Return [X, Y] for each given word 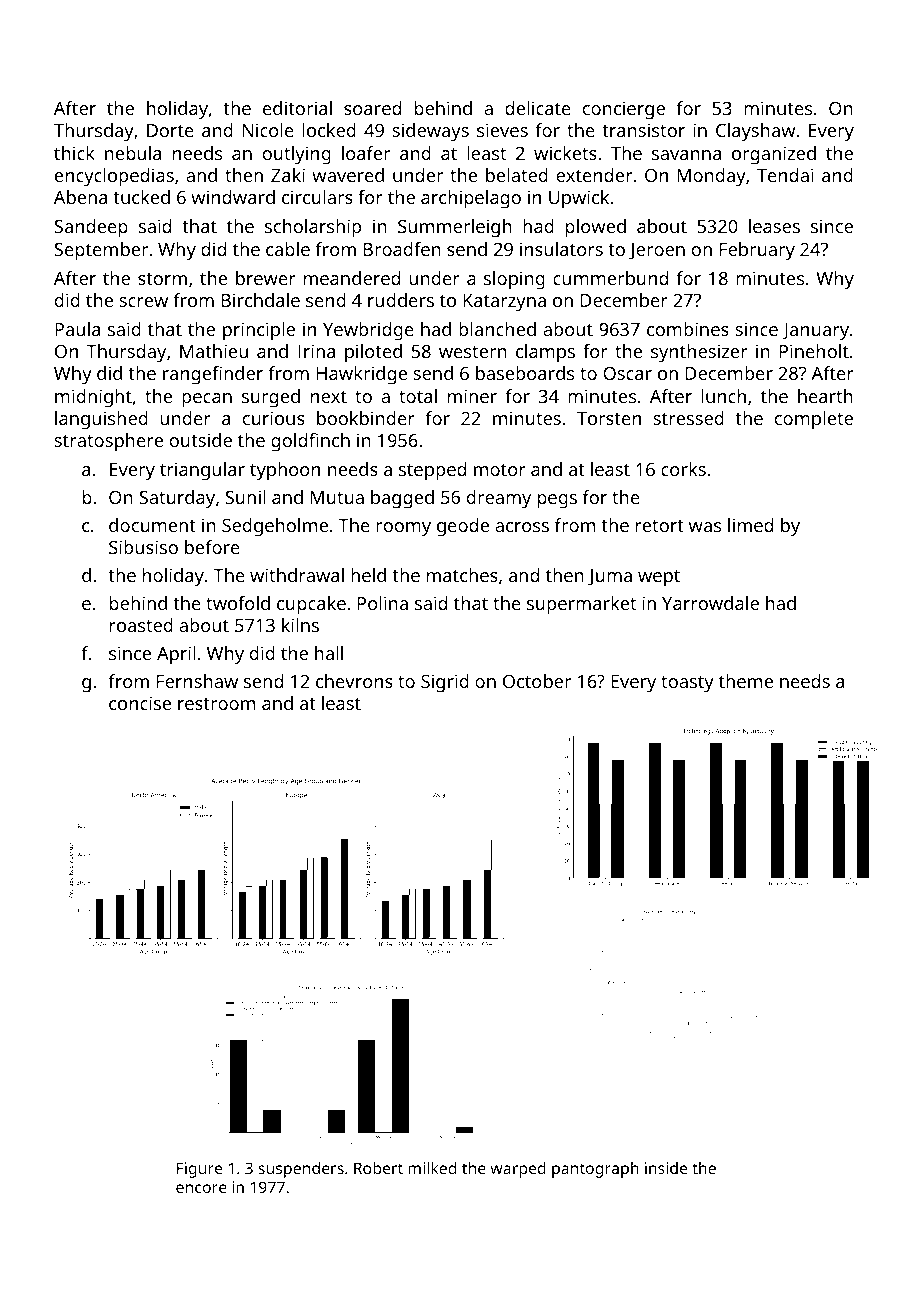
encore [201, 1188]
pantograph [595, 1170]
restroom [216, 704]
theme [746, 681]
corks [683, 469]
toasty [687, 684]
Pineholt [814, 351]
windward [233, 197]
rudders [401, 300]
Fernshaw [197, 681]
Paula [77, 329]
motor [500, 470]
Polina [383, 603]
